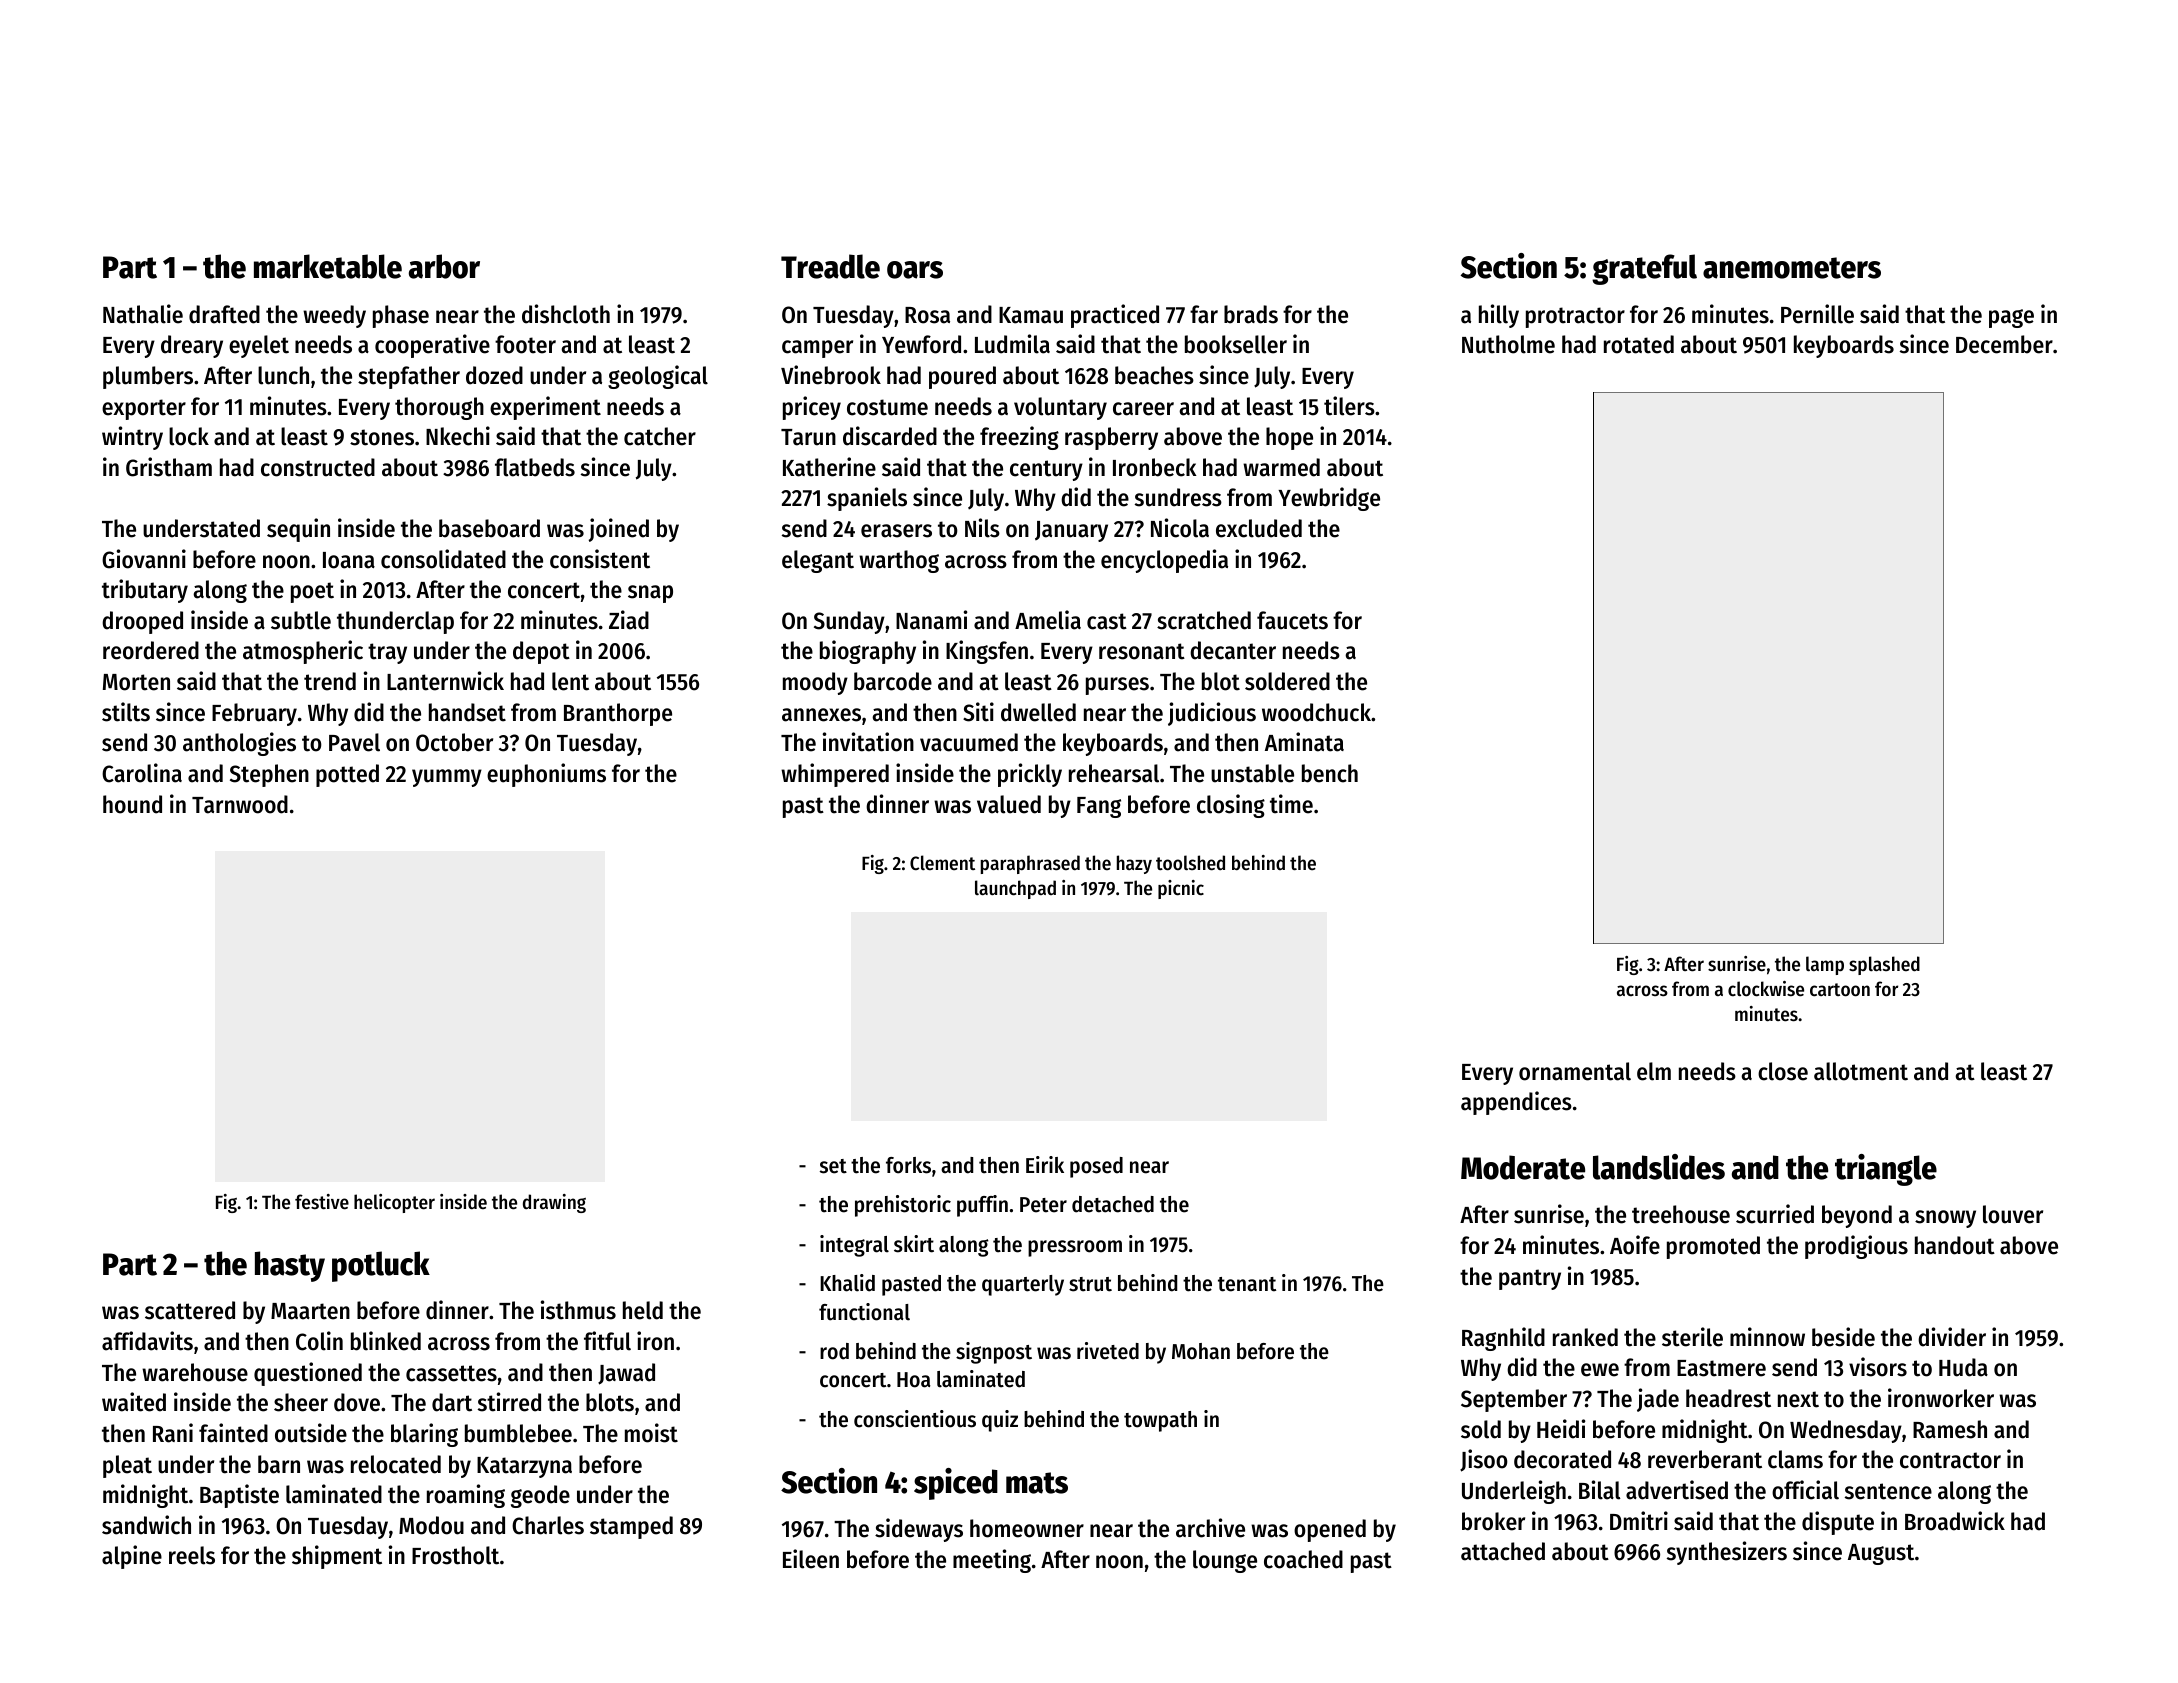 The height and width of the image is (1683, 2178). What do you see at coordinates (1884, 965) in the image?
I see `splashed` at bounding box center [1884, 965].
